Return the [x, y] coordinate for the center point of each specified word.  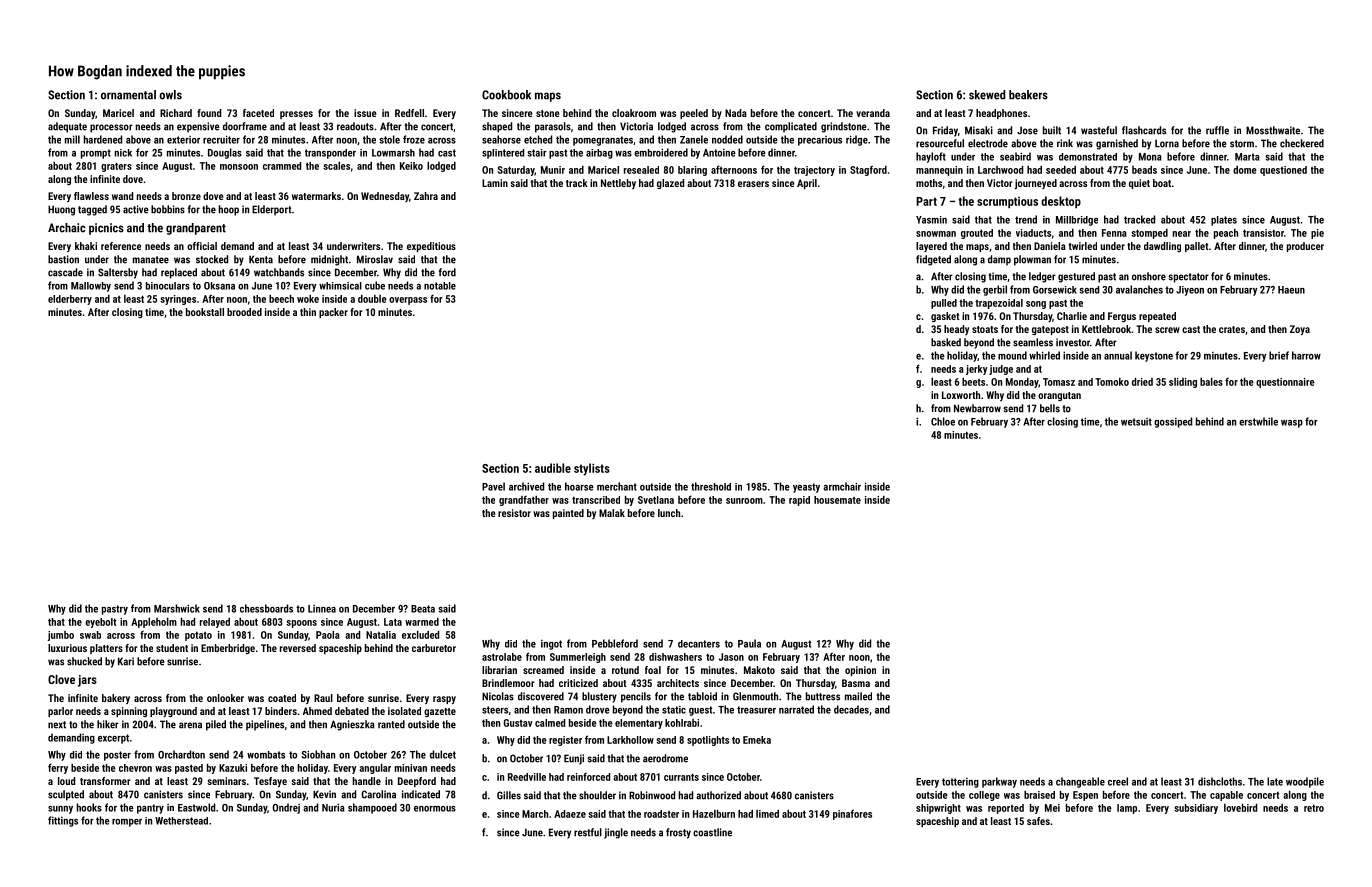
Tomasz [1059, 382]
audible [553, 468]
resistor [514, 513]
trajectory [814, 171]
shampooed [372, 808]
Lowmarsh [393, 153]
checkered [1302, 143]
